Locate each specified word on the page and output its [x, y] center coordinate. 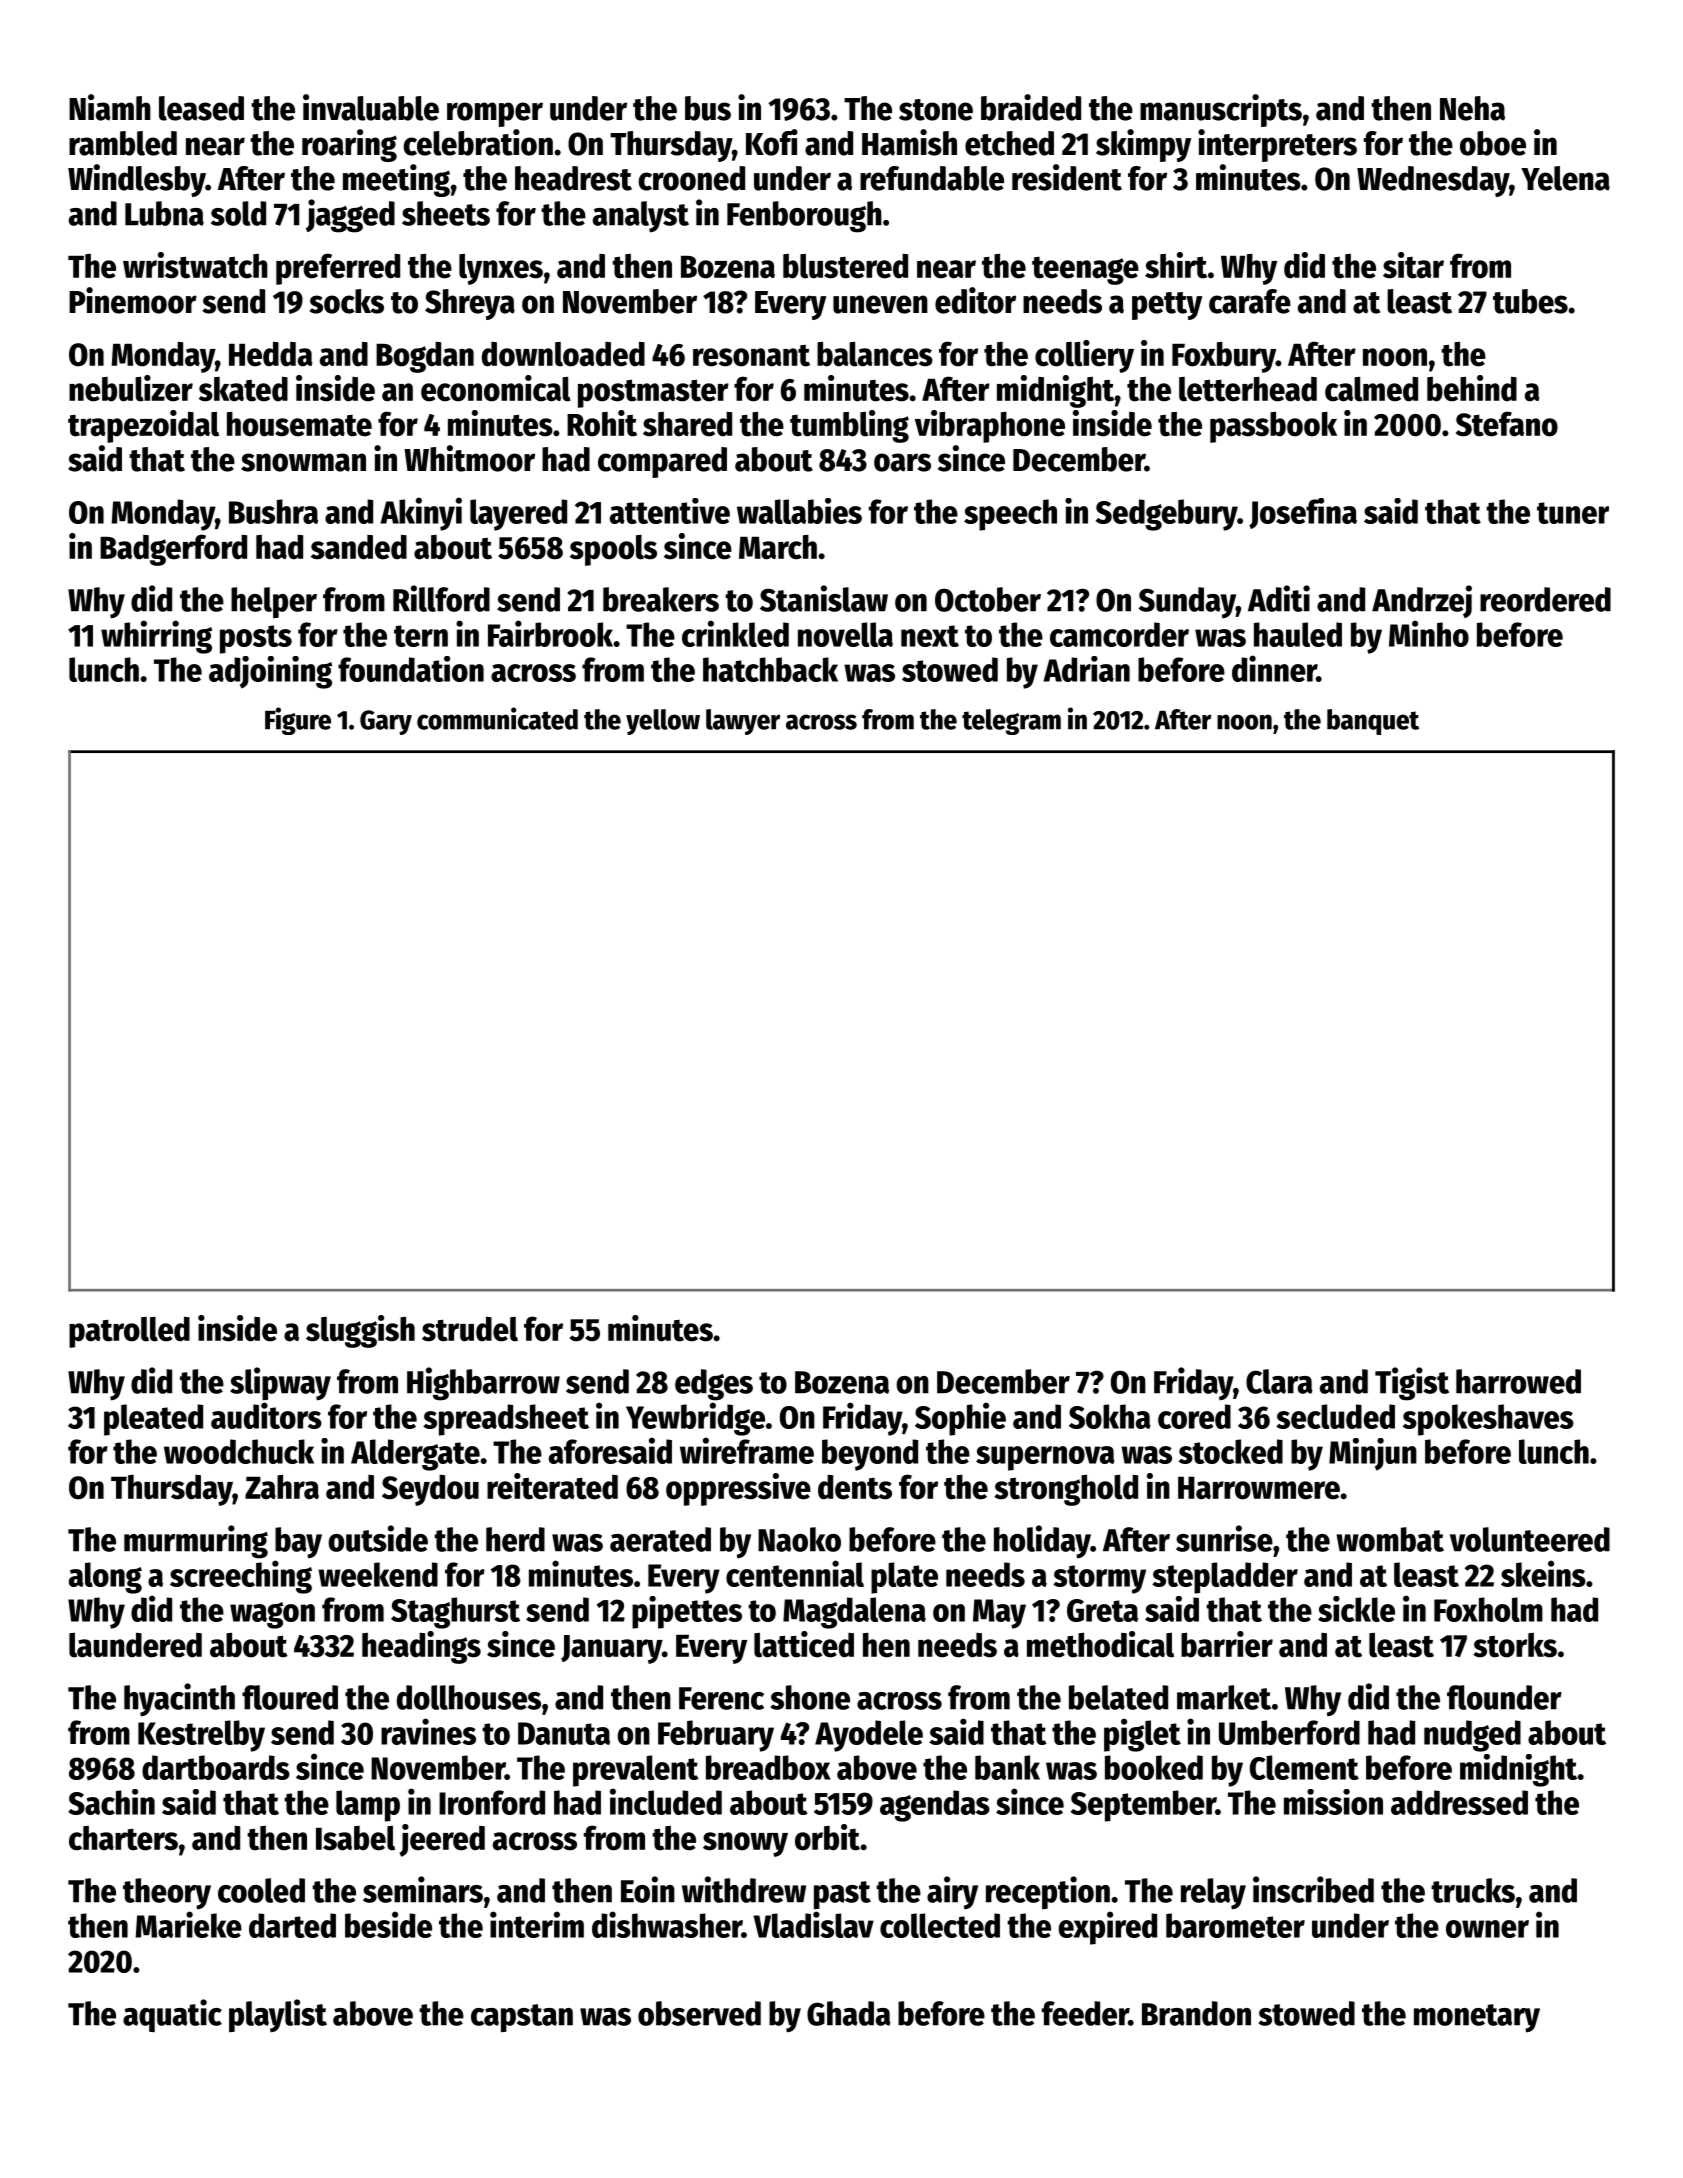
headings [421, 1647]
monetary [1477, 2018]
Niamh [110, 107]
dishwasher [667, 1924]
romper [495, 114]
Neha [1472, 108]
